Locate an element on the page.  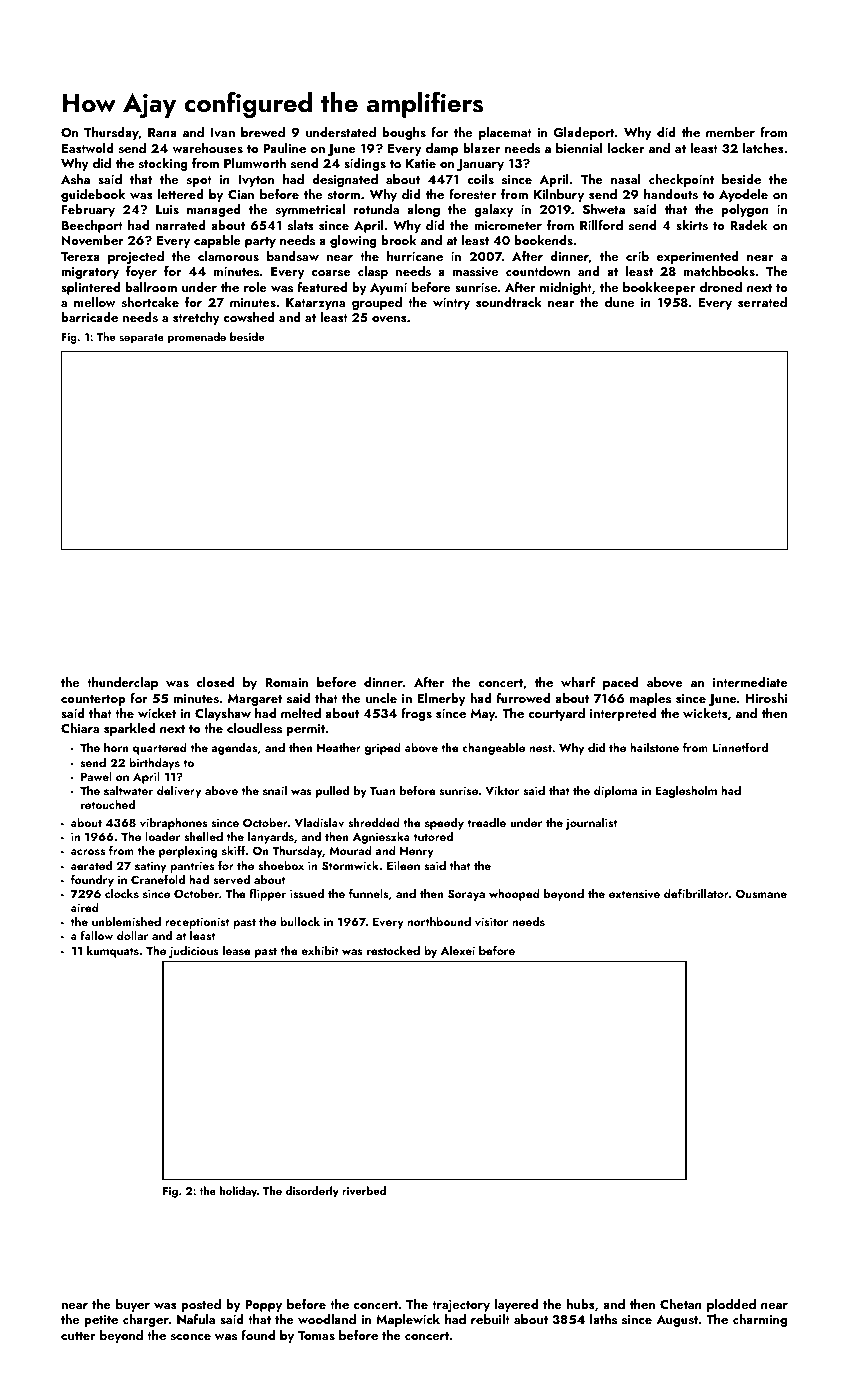
member is located at coordinates (730, 132).
